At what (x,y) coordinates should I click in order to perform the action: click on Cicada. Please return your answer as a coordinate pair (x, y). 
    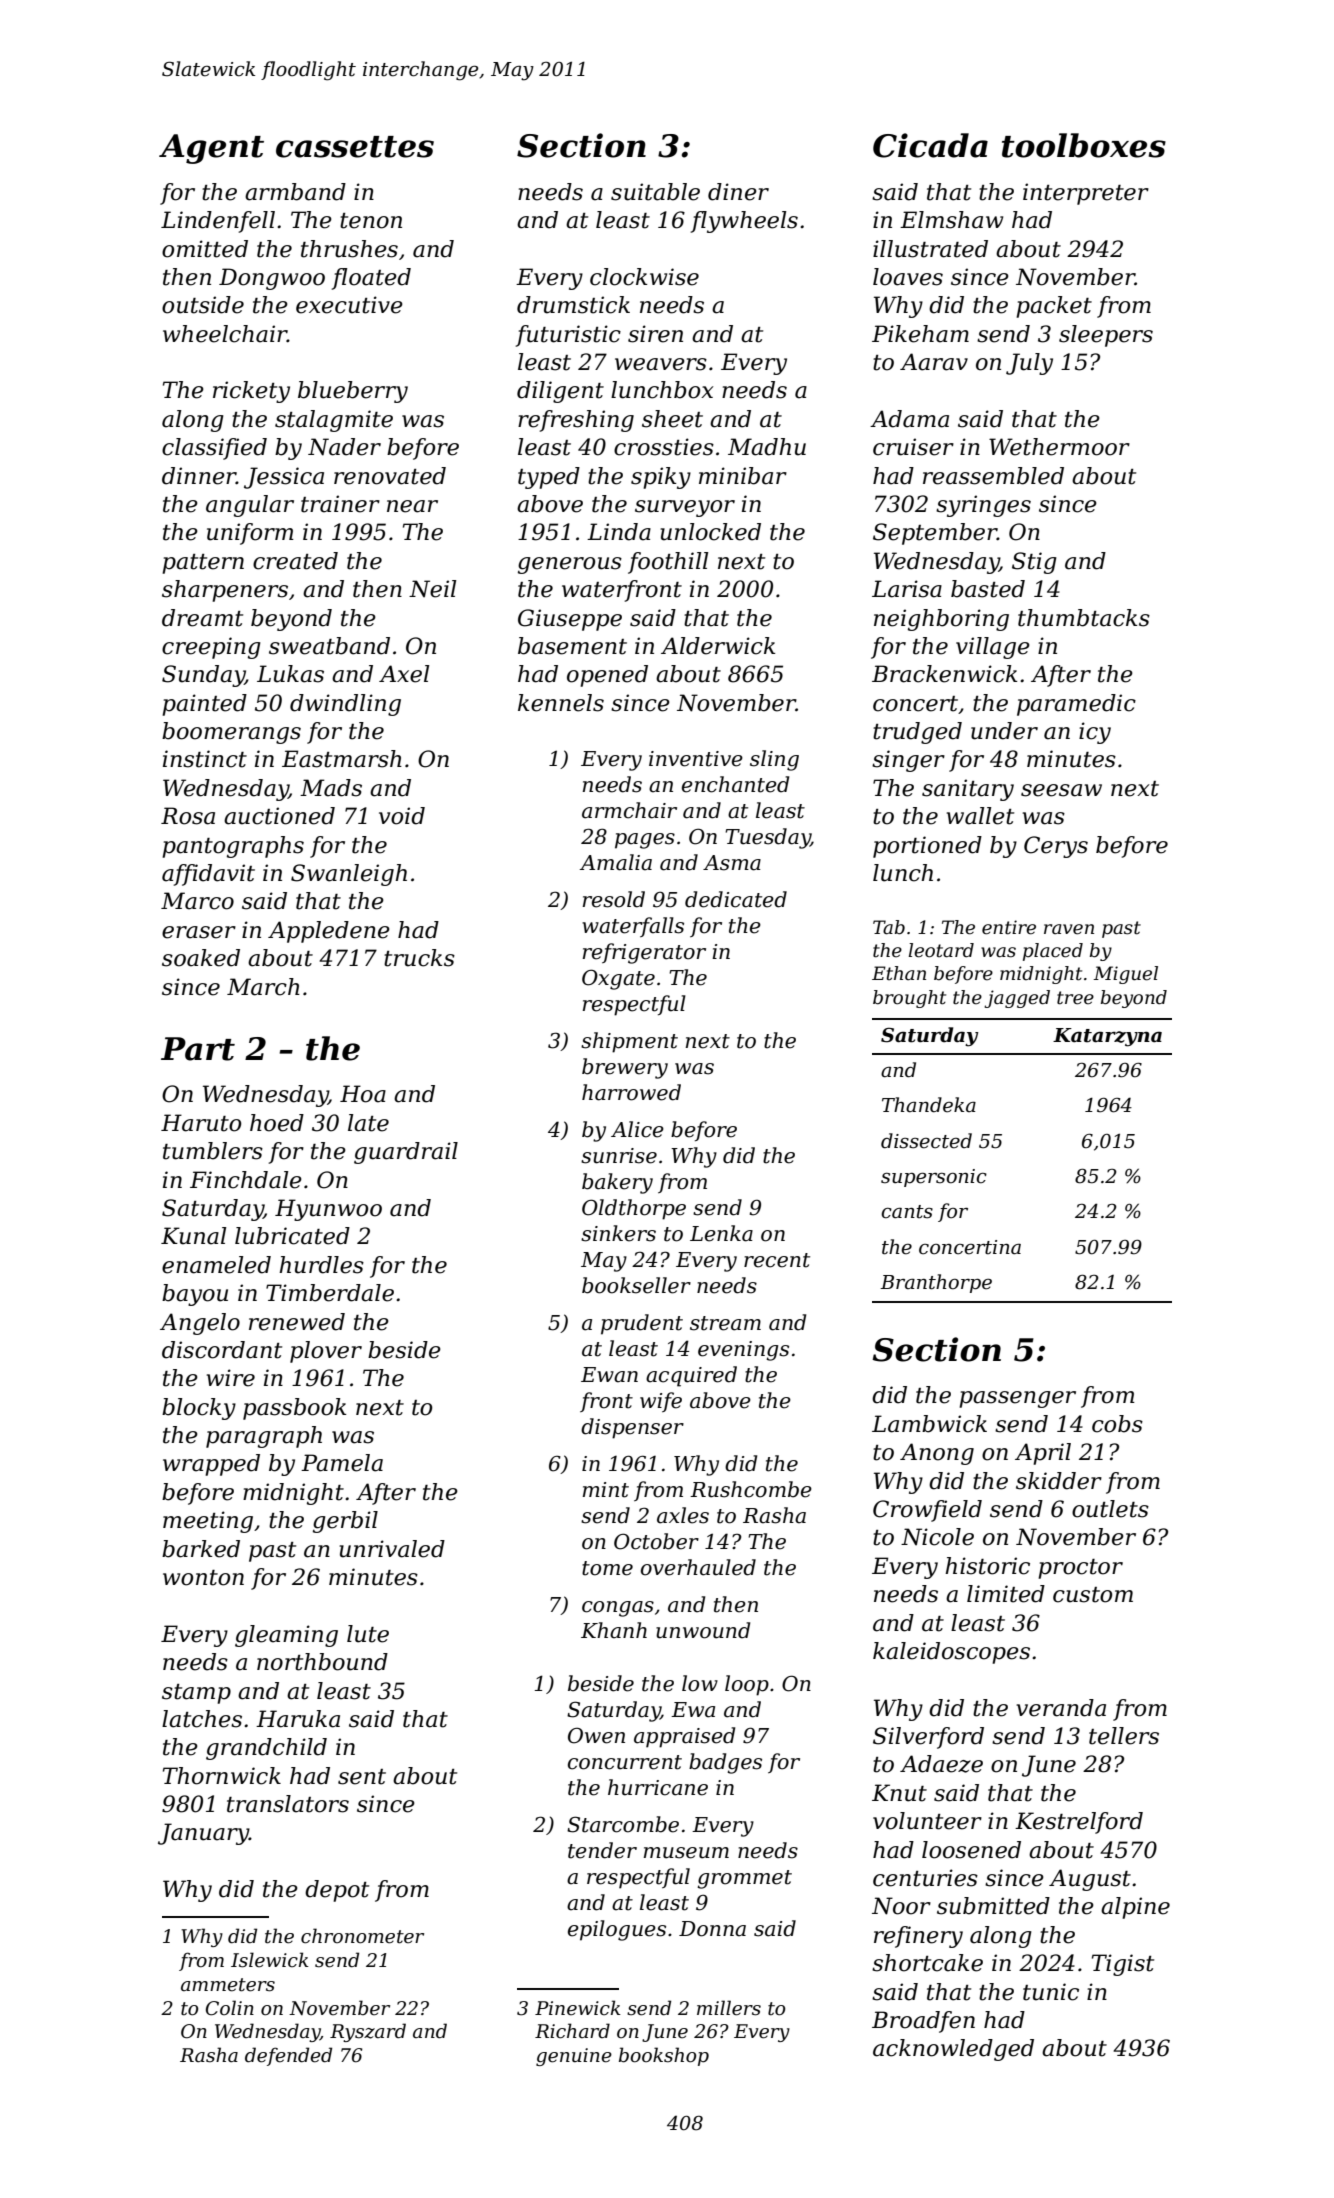
    Looking at the image, I should click on (930, 145).
